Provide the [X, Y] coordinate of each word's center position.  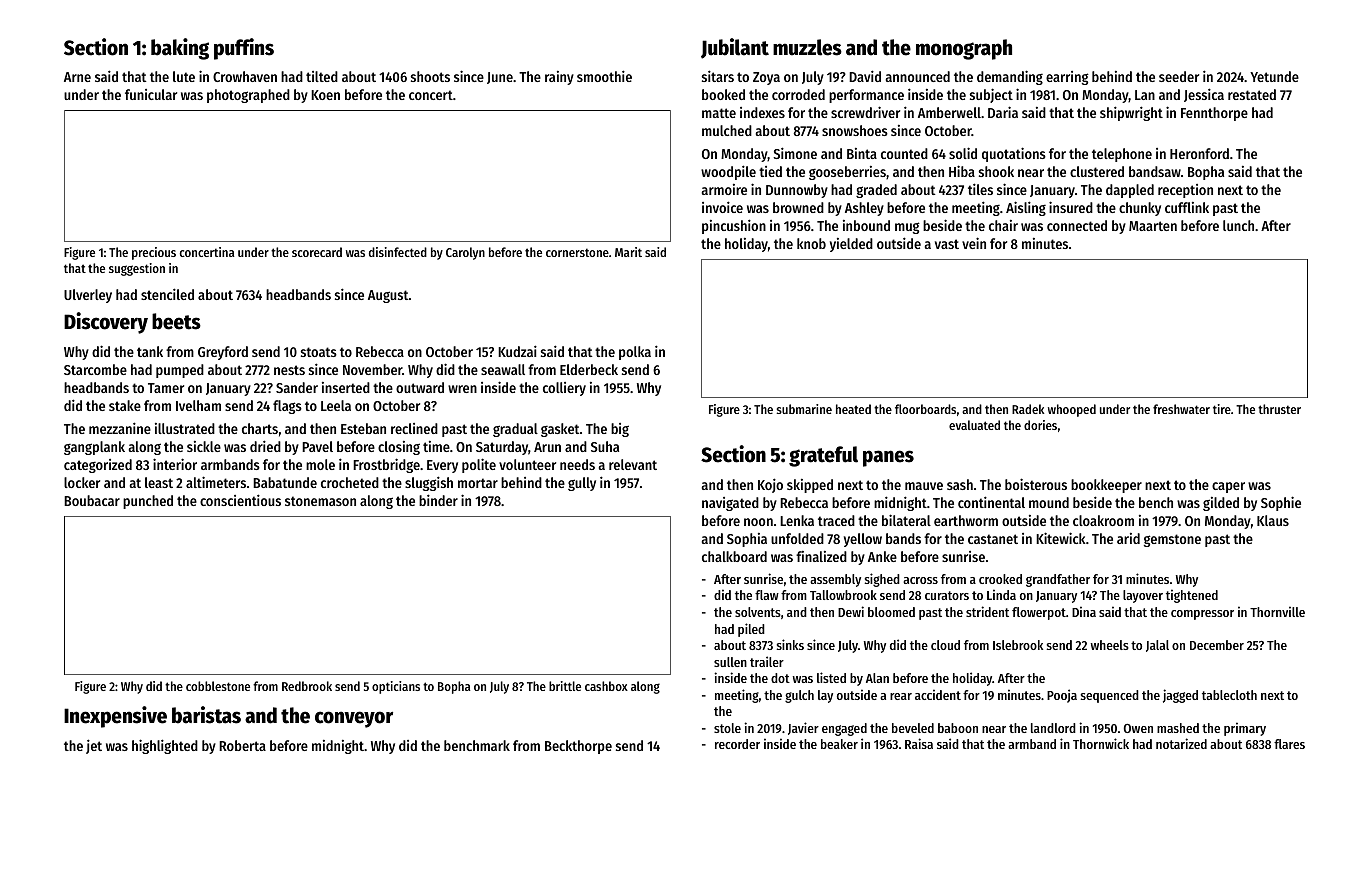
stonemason [320, 501]
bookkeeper [1106, 486]
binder [438, 500]
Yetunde [1274, 76]
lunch [1238, 225]
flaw [767, 595]
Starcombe [95, 369]
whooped [1072, 410]
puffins [244, 49]
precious [154, 253]
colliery [564, 389]
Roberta [242, 745]
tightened [1192, 596]
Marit [628, 252]
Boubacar [92, 500]
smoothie [604, 76]
